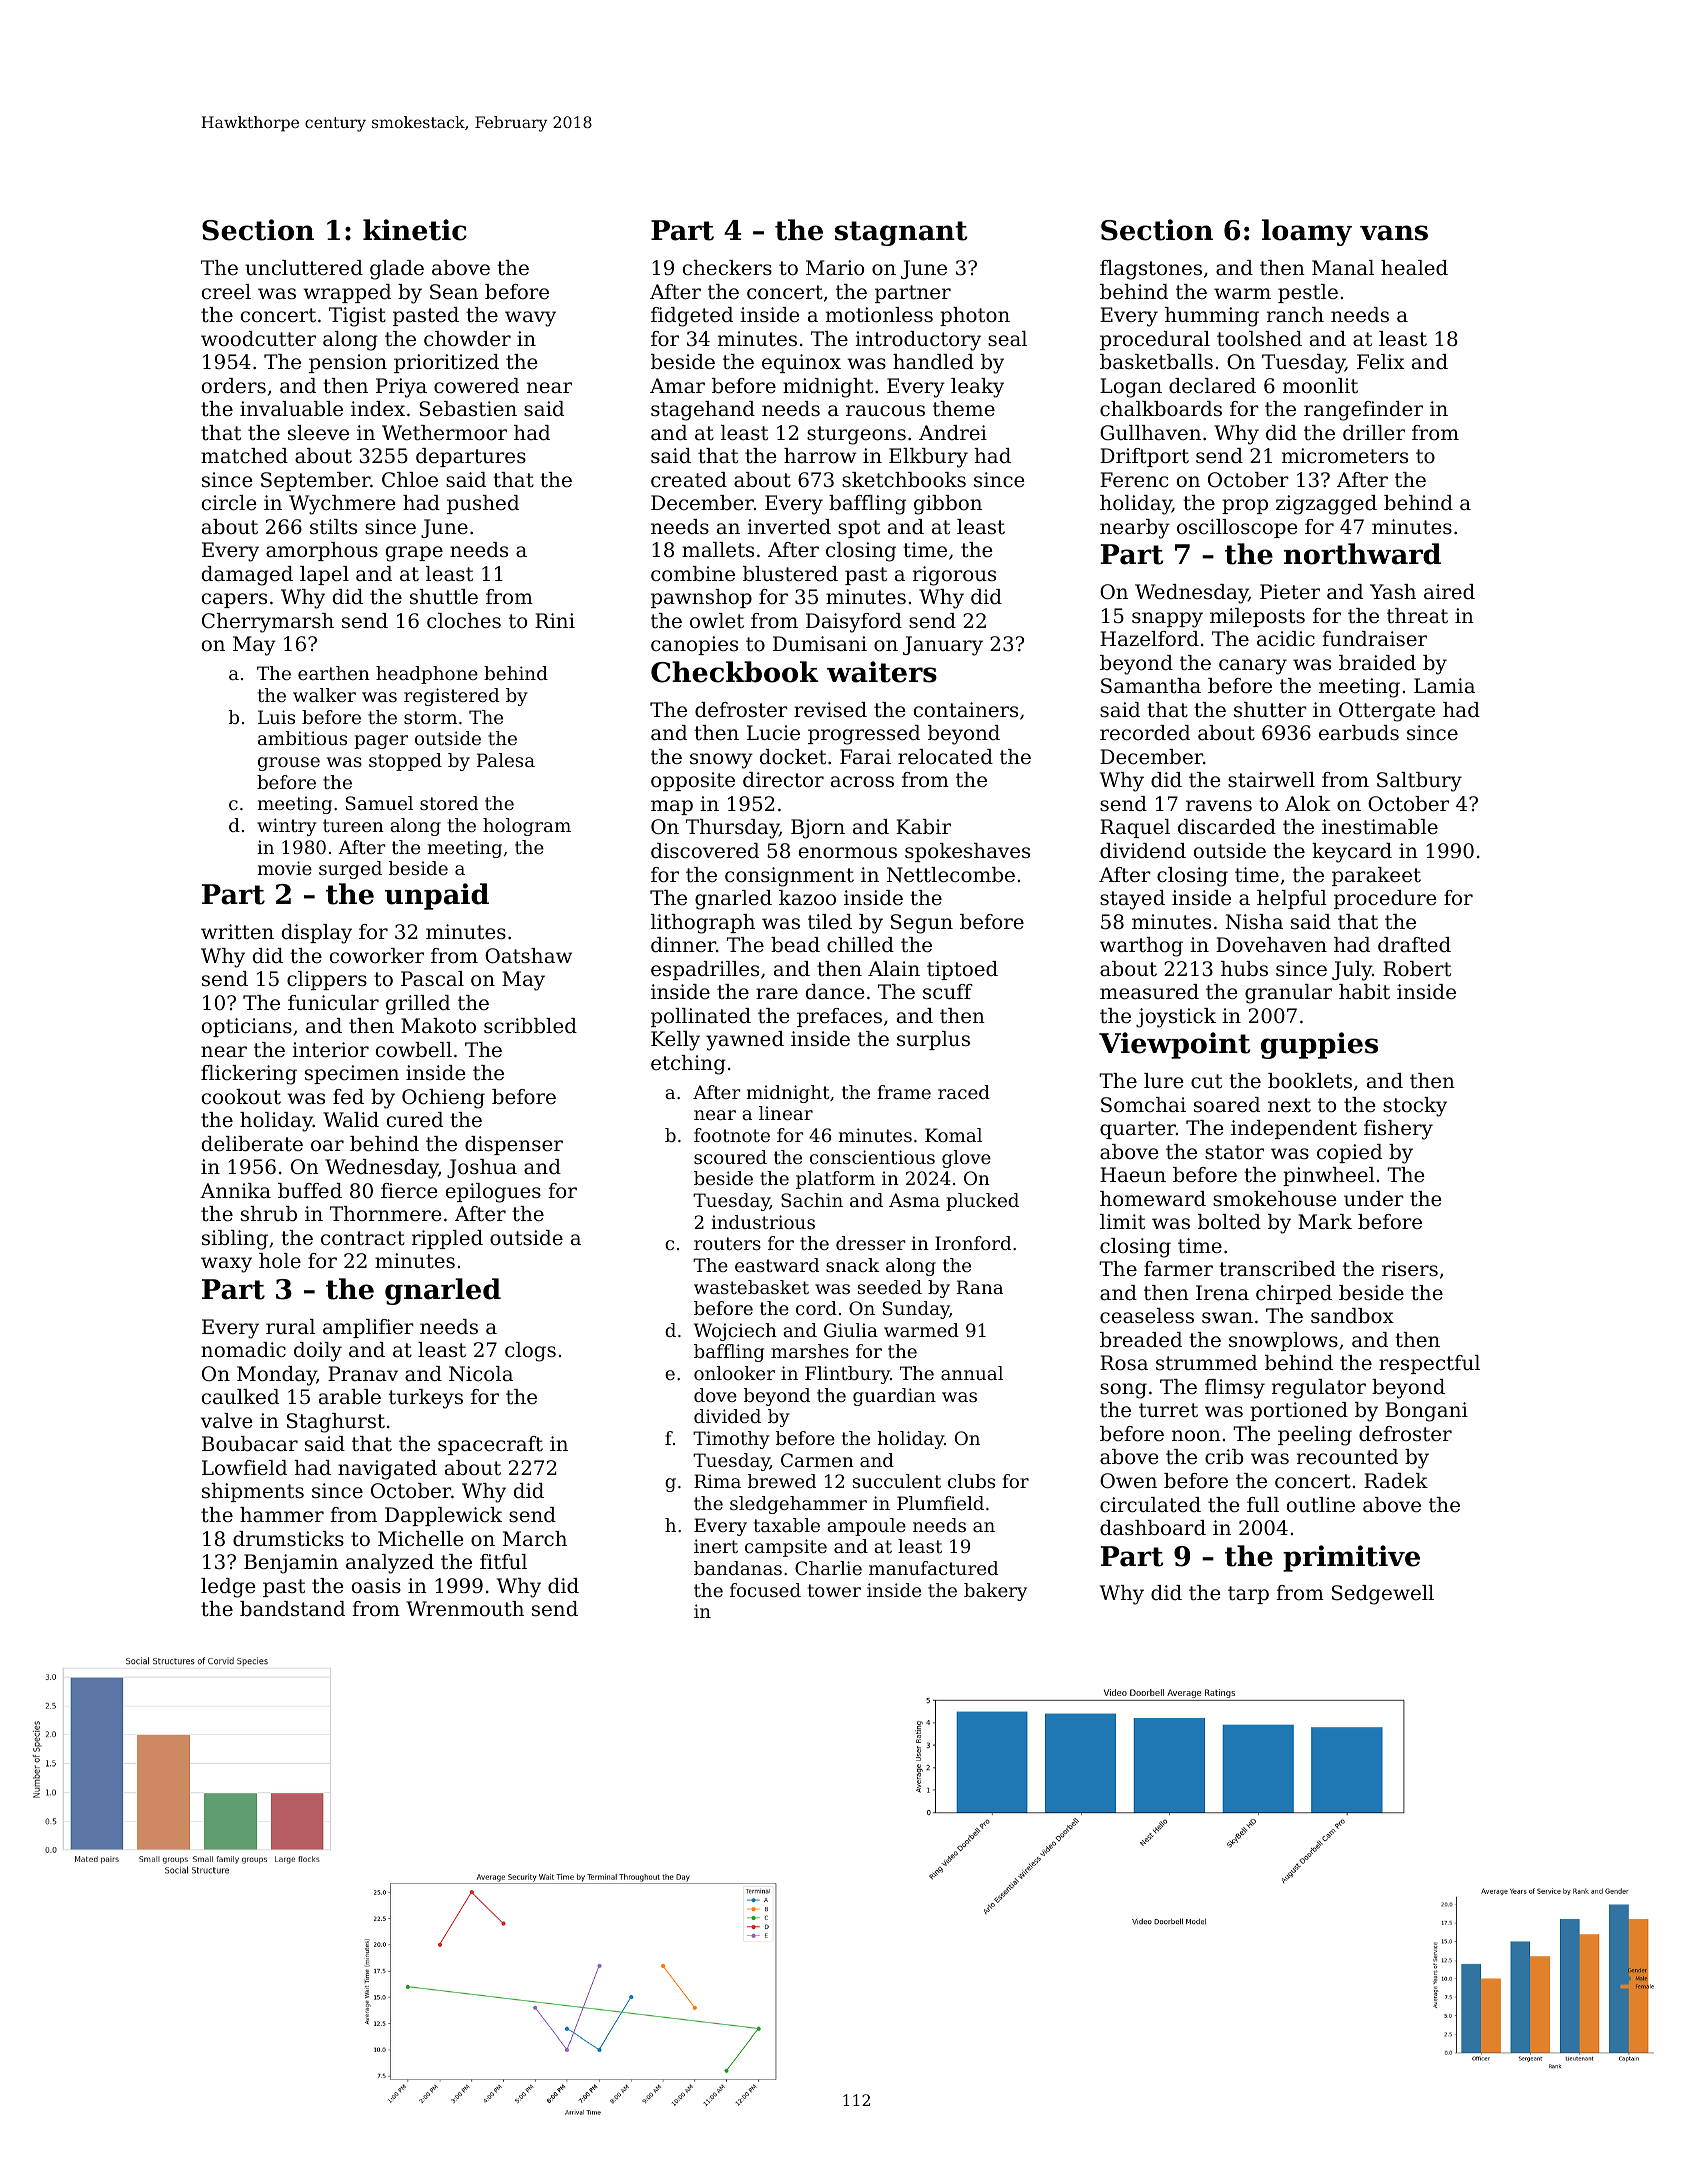 This screenshot has width=1683, height=2178. What do you see at coordinates (975, 316) in the screenshot?
I see `photon` at bounding box center [975, 316].
